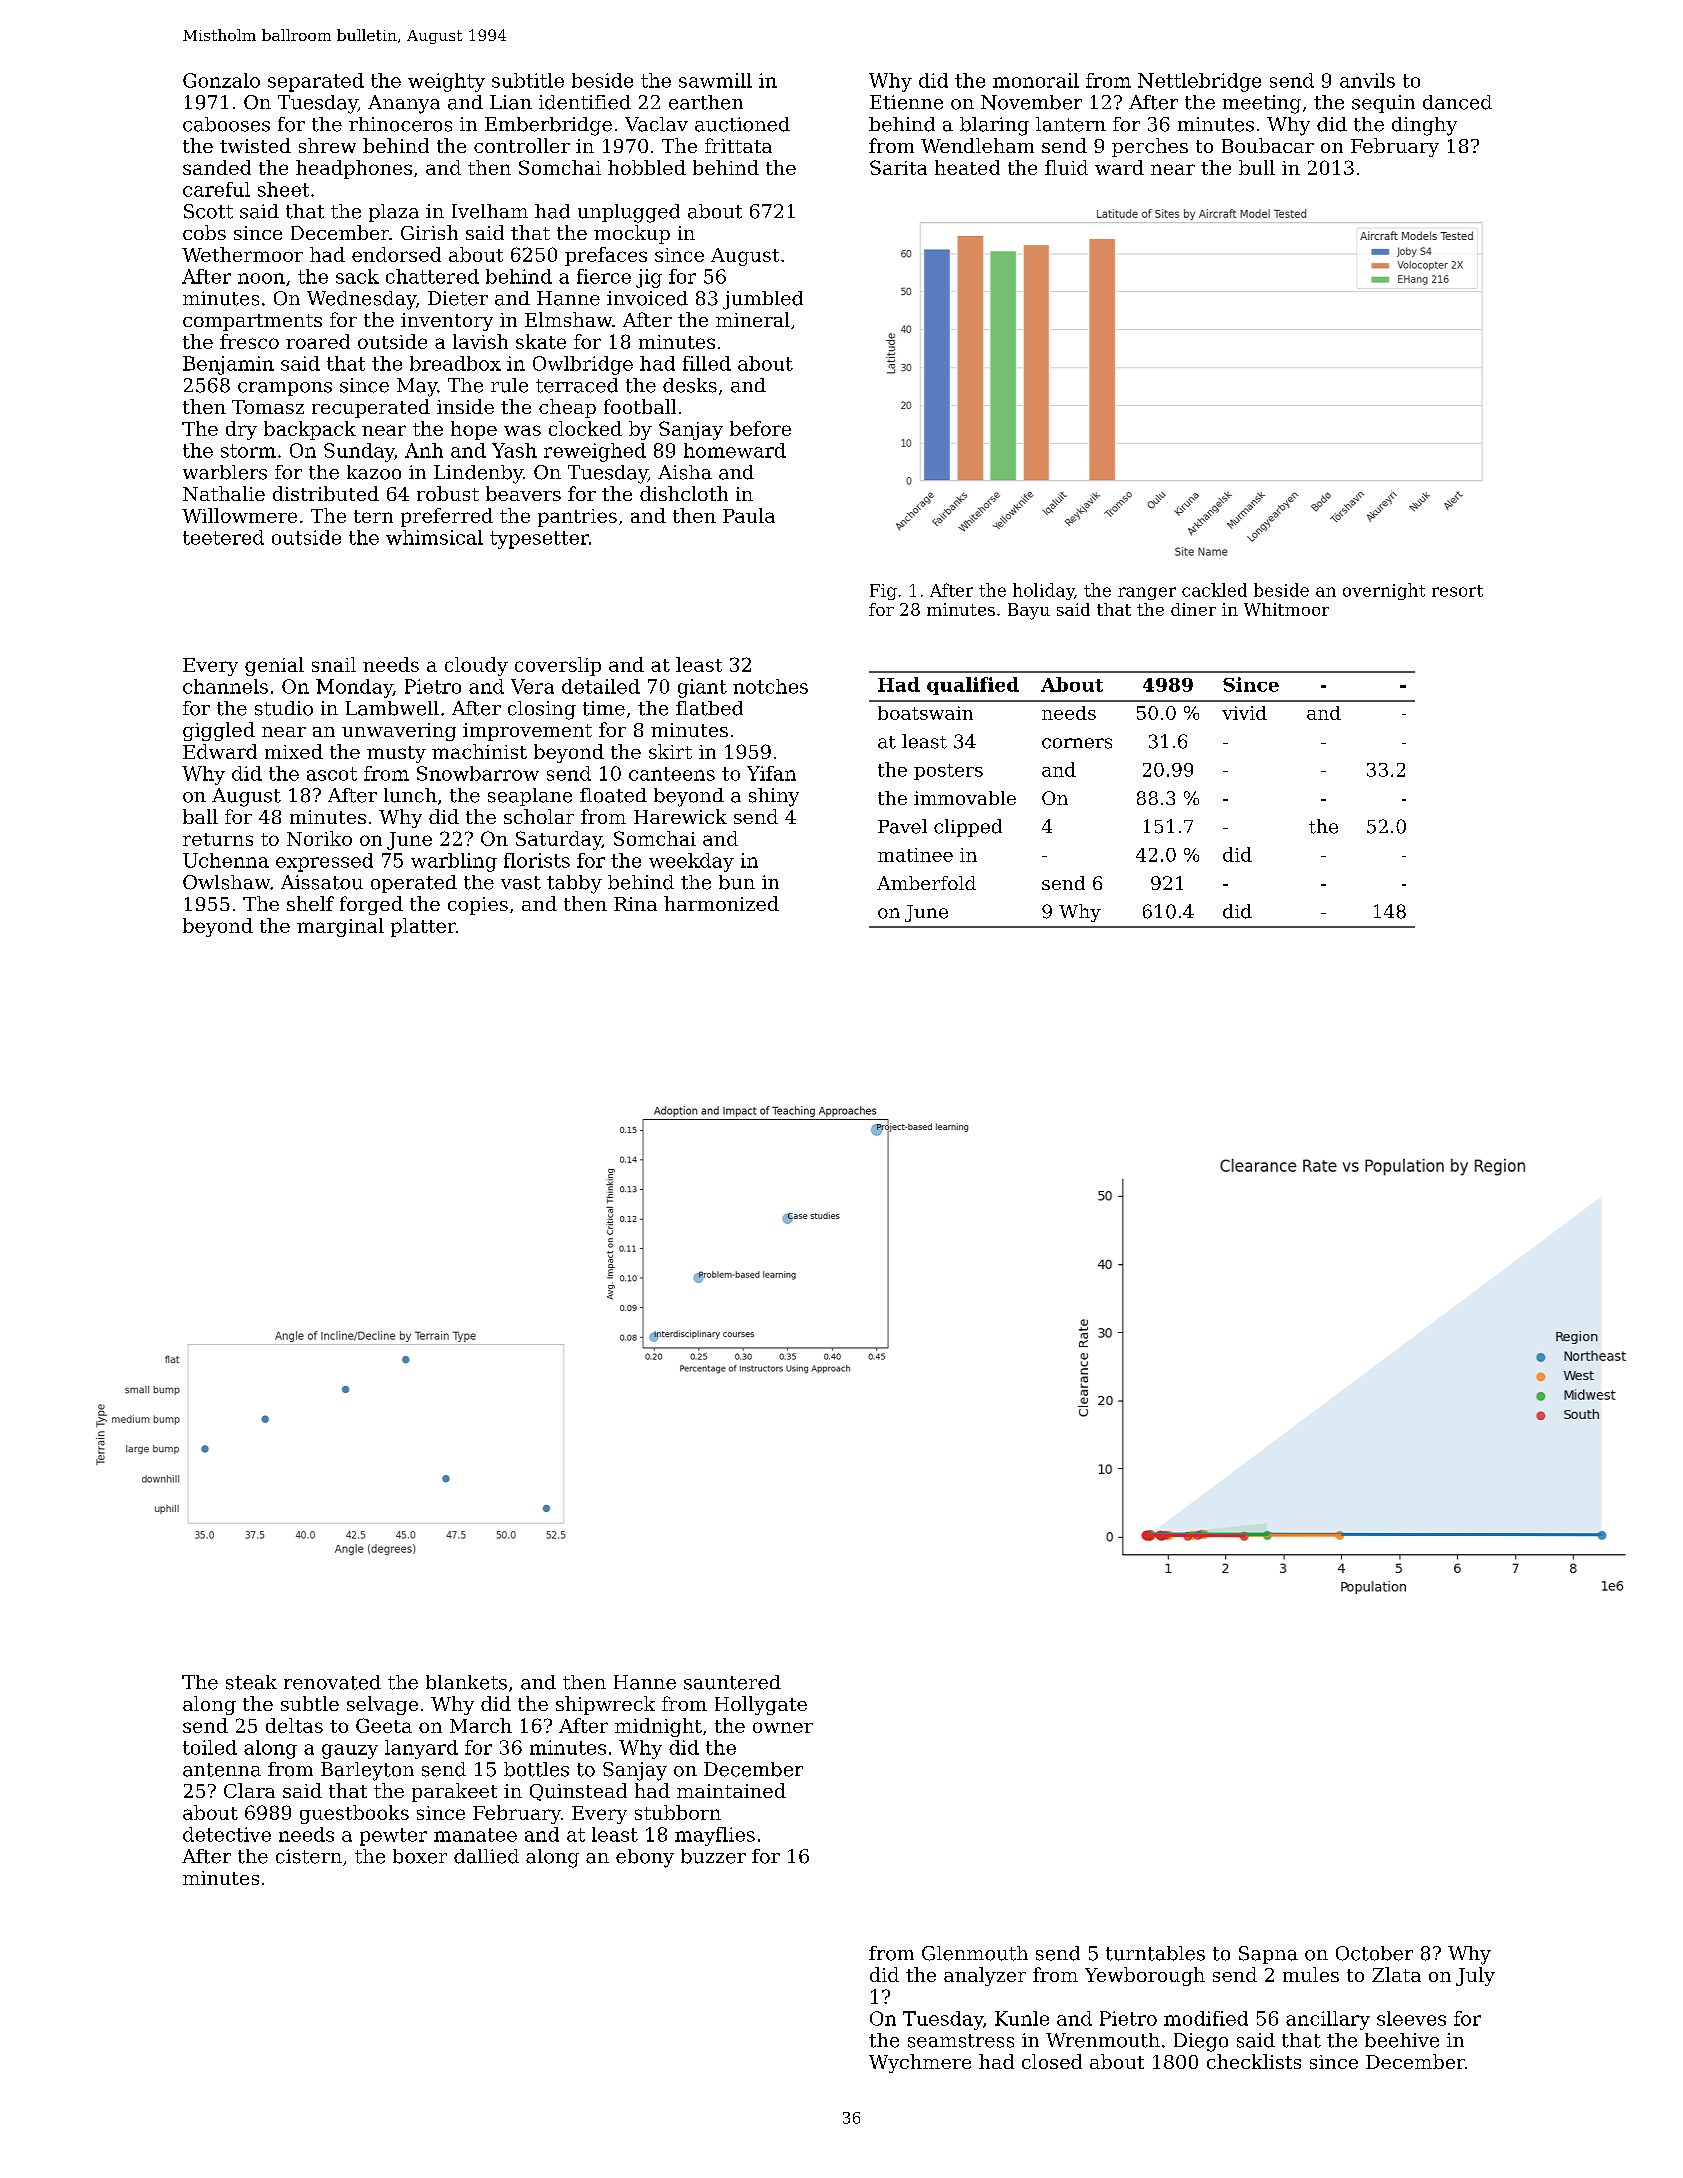  Describe the element at coordinates (1036, 80) in the screenshot. I see `monorail` at that location.
